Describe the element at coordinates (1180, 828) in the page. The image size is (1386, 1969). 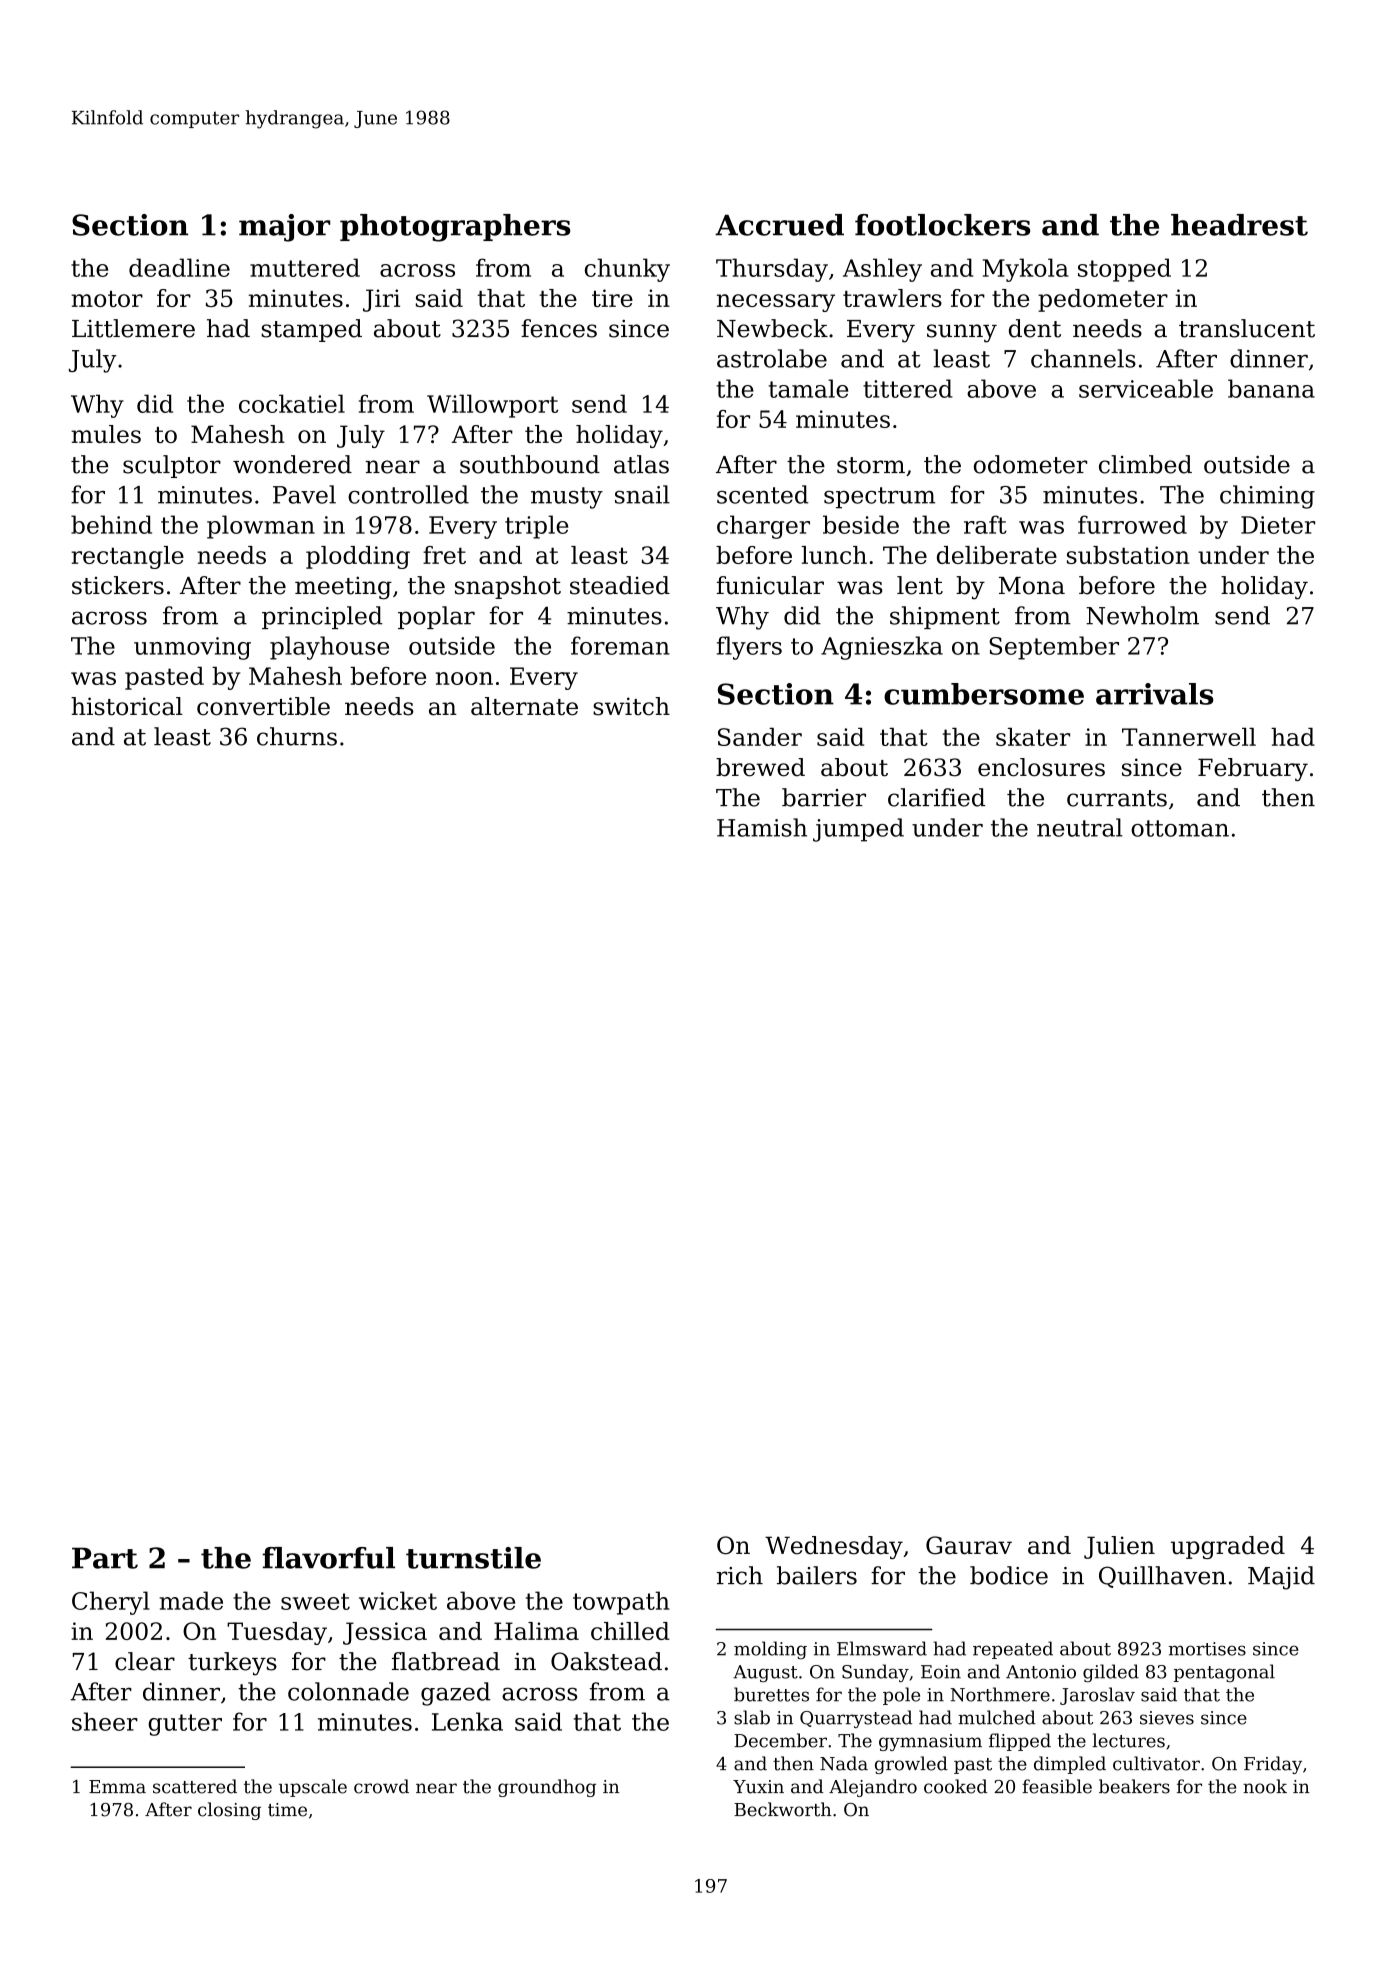
I see `ottoman` at that location.
